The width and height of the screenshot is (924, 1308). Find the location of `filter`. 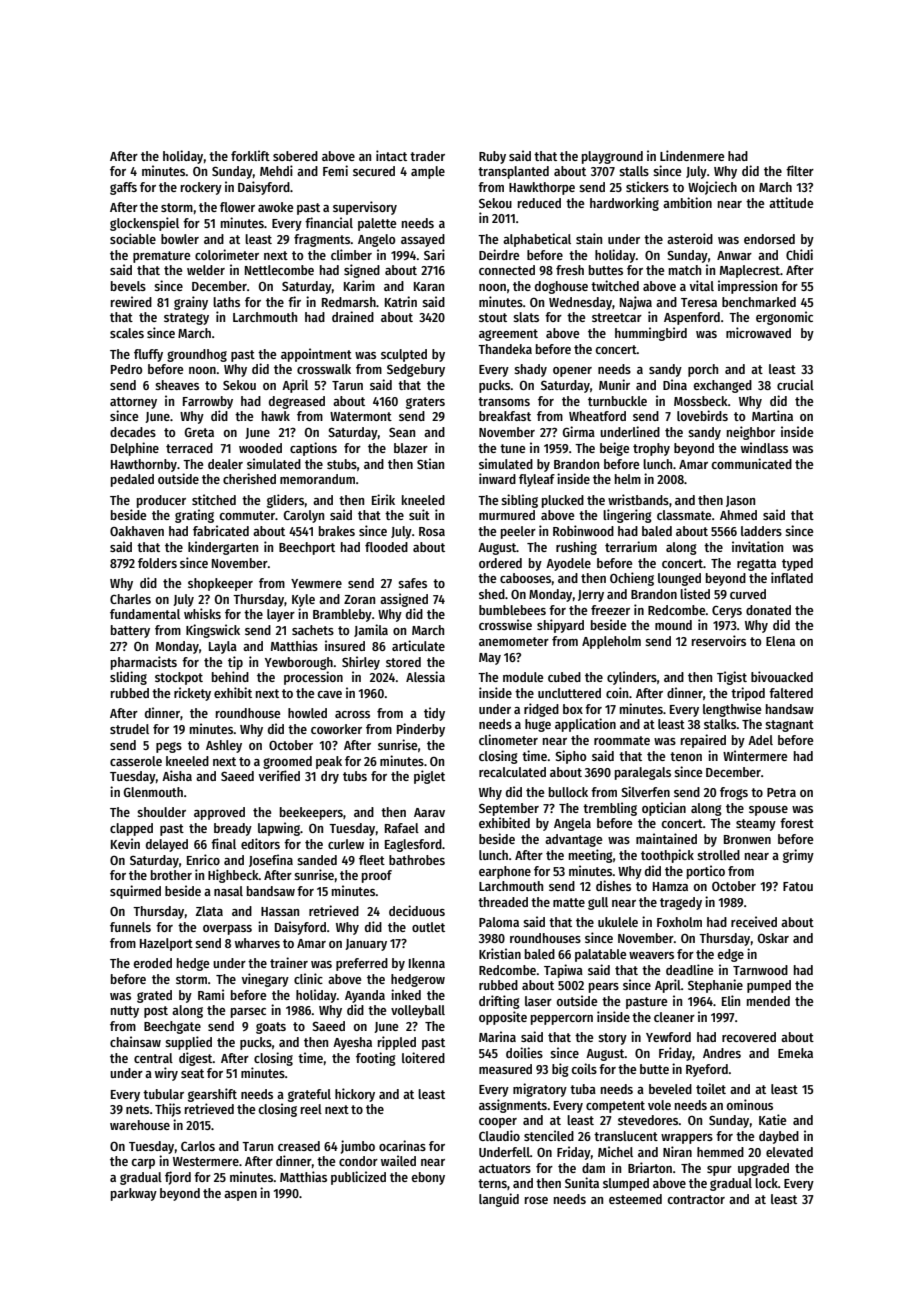

filter is located at coordinates (800, 170).
